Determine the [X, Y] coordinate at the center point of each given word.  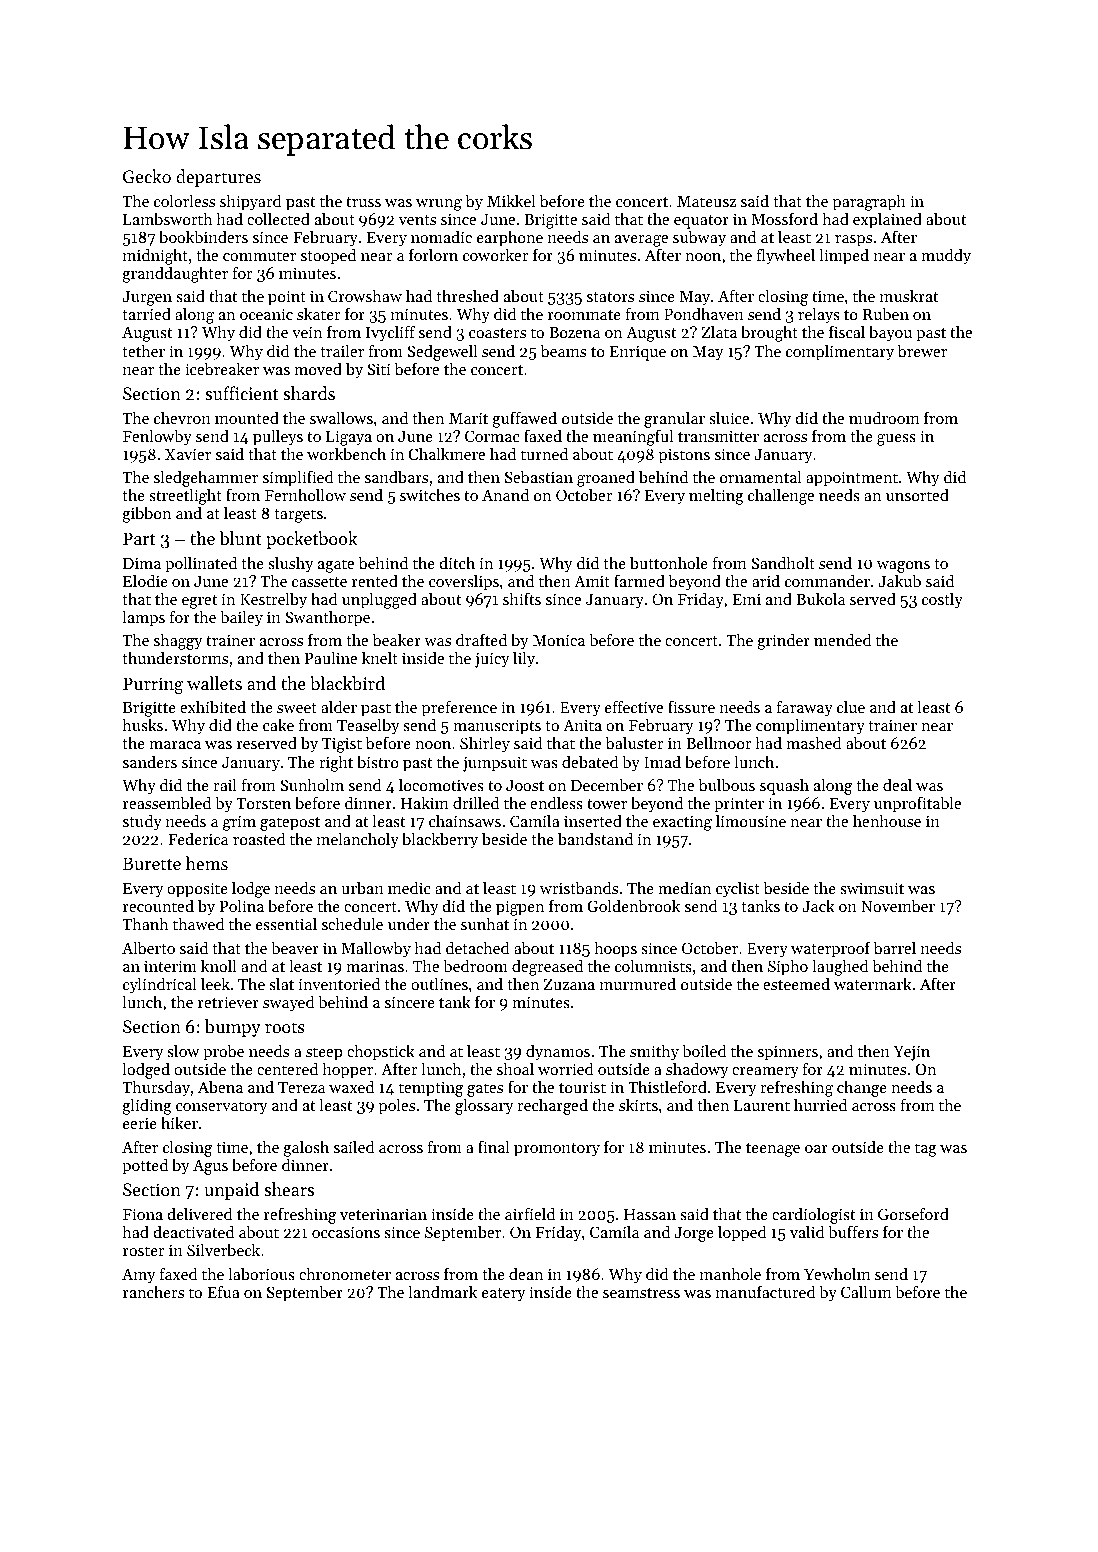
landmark [443, 1291]
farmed [639, 580]
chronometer [345, 1274]
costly [942, 601]
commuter [259, 256]
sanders [150, 762]
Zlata [719, 332]
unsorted [917, 495]
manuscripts [497, 727]
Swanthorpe [327, 619]
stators [610, 297]
